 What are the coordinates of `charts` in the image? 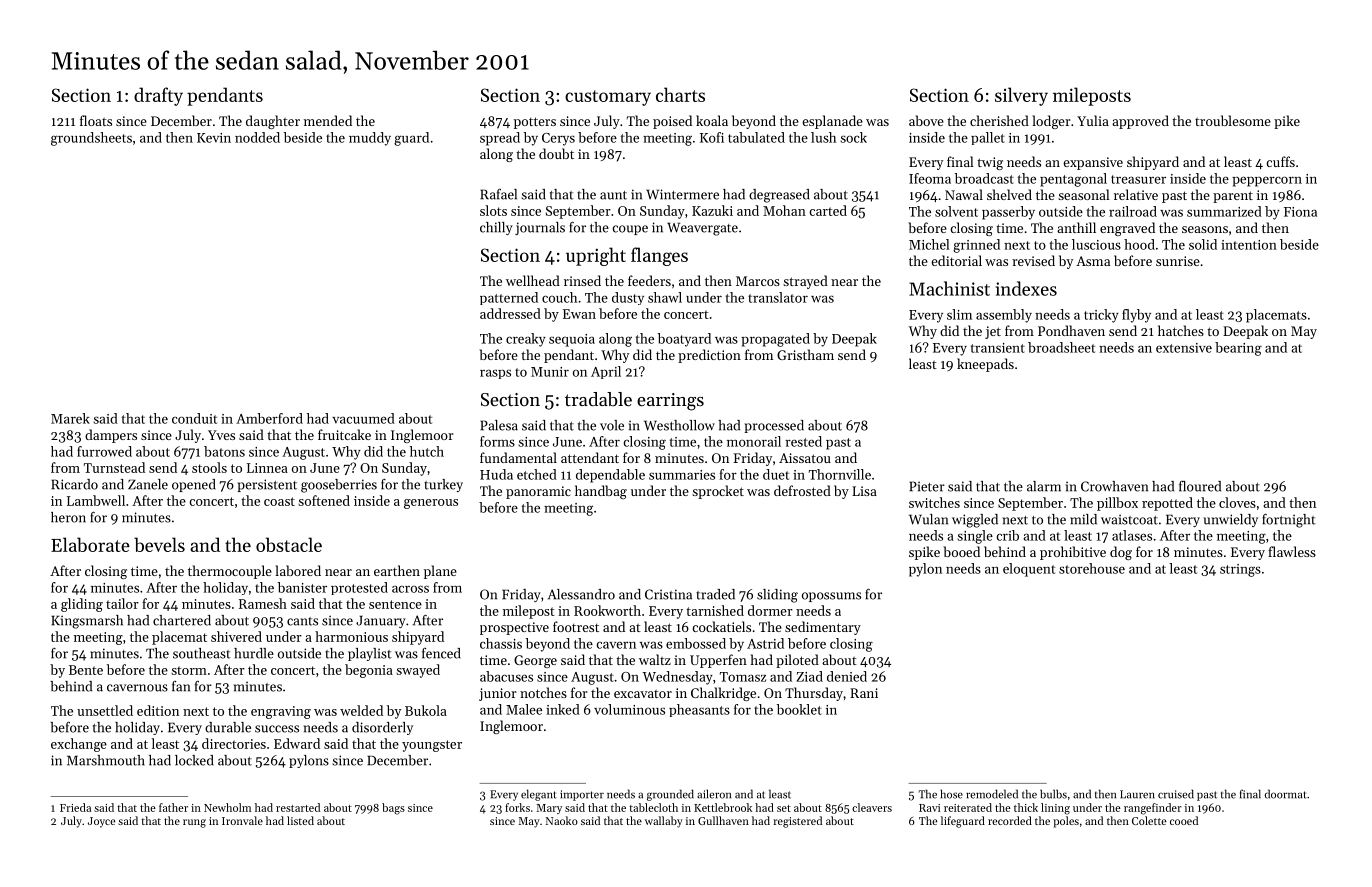 It's located at (680, 94).
